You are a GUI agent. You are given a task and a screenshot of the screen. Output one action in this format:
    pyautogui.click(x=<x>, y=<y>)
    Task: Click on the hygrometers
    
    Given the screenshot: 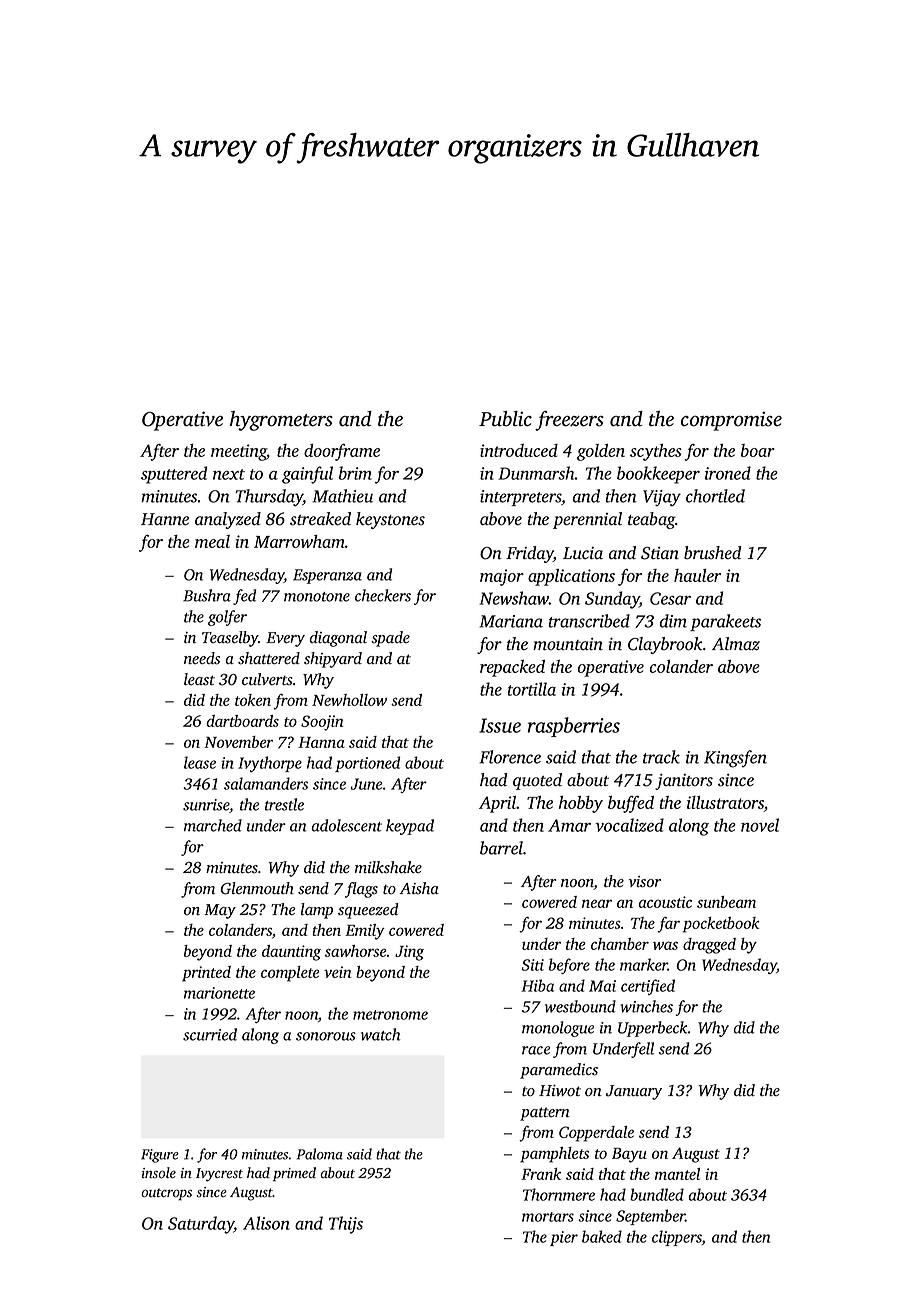 What is the action you would take?
    pyautogui.click(x=281, y=421)
